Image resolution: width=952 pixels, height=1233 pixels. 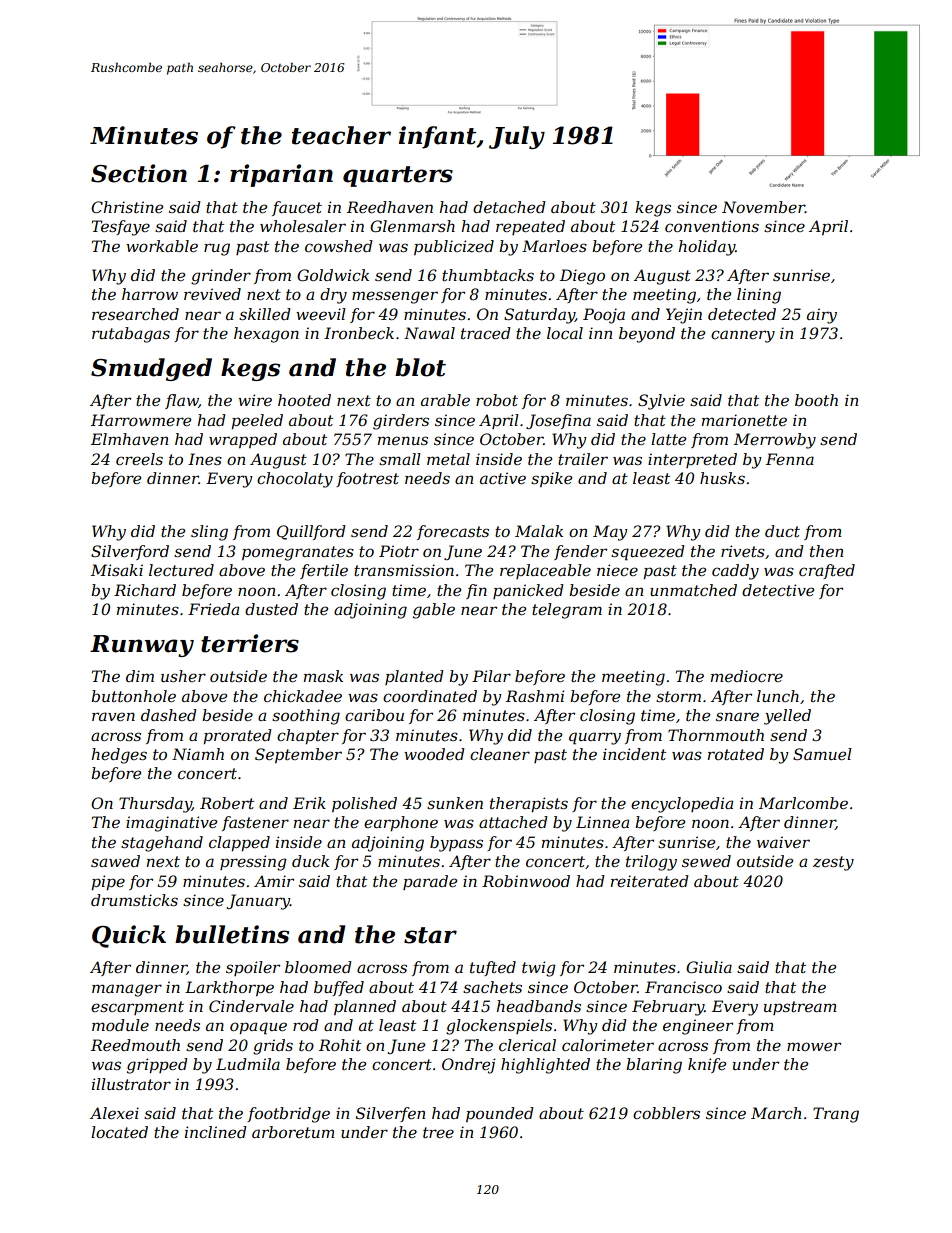 I want to click on tree, so click(x=438, y=1132).
